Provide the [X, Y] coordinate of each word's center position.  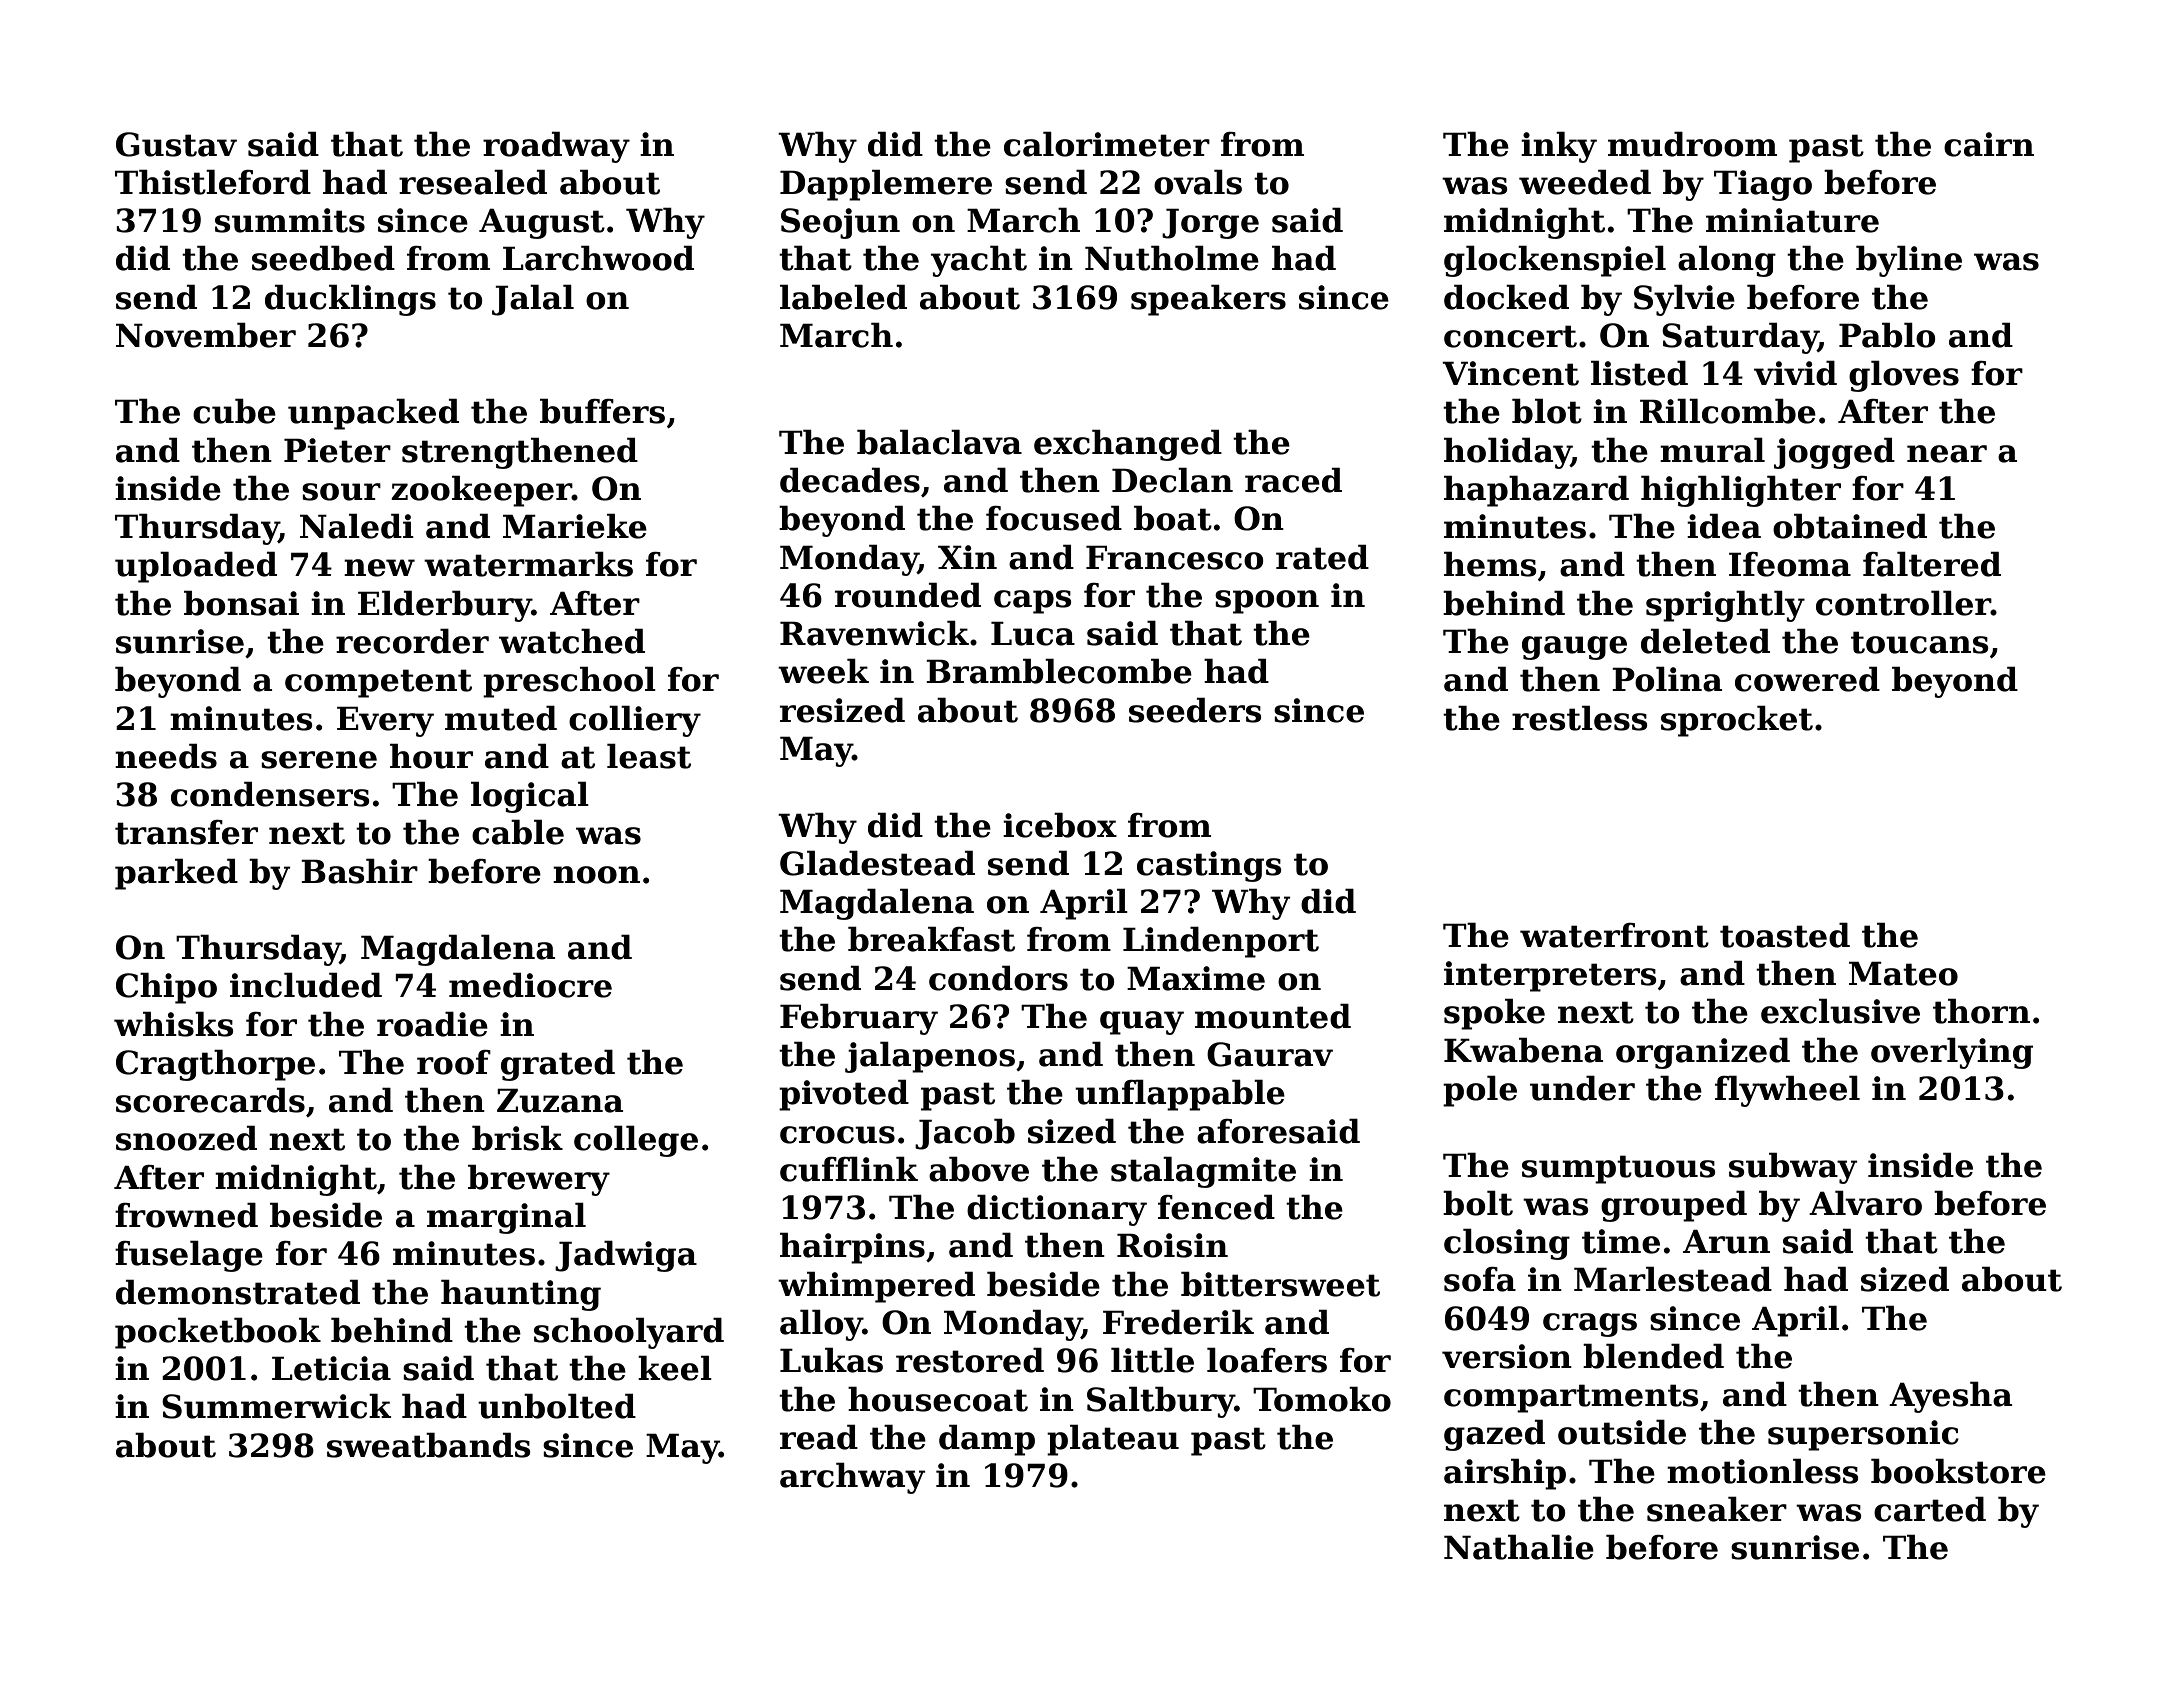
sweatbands [428, 1445]
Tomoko [1322, 1399]
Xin [967, 557]
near [1947, 454]
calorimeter [1107, 144]
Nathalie [1519, 1547]
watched [572, 641]
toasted [1785, 935]
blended [1653, 1356]
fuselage [189, 1256]
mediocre [530, 985]
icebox [1060, 825]
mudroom [1692, 144]
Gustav [176, 144]
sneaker [1717, 1509]
